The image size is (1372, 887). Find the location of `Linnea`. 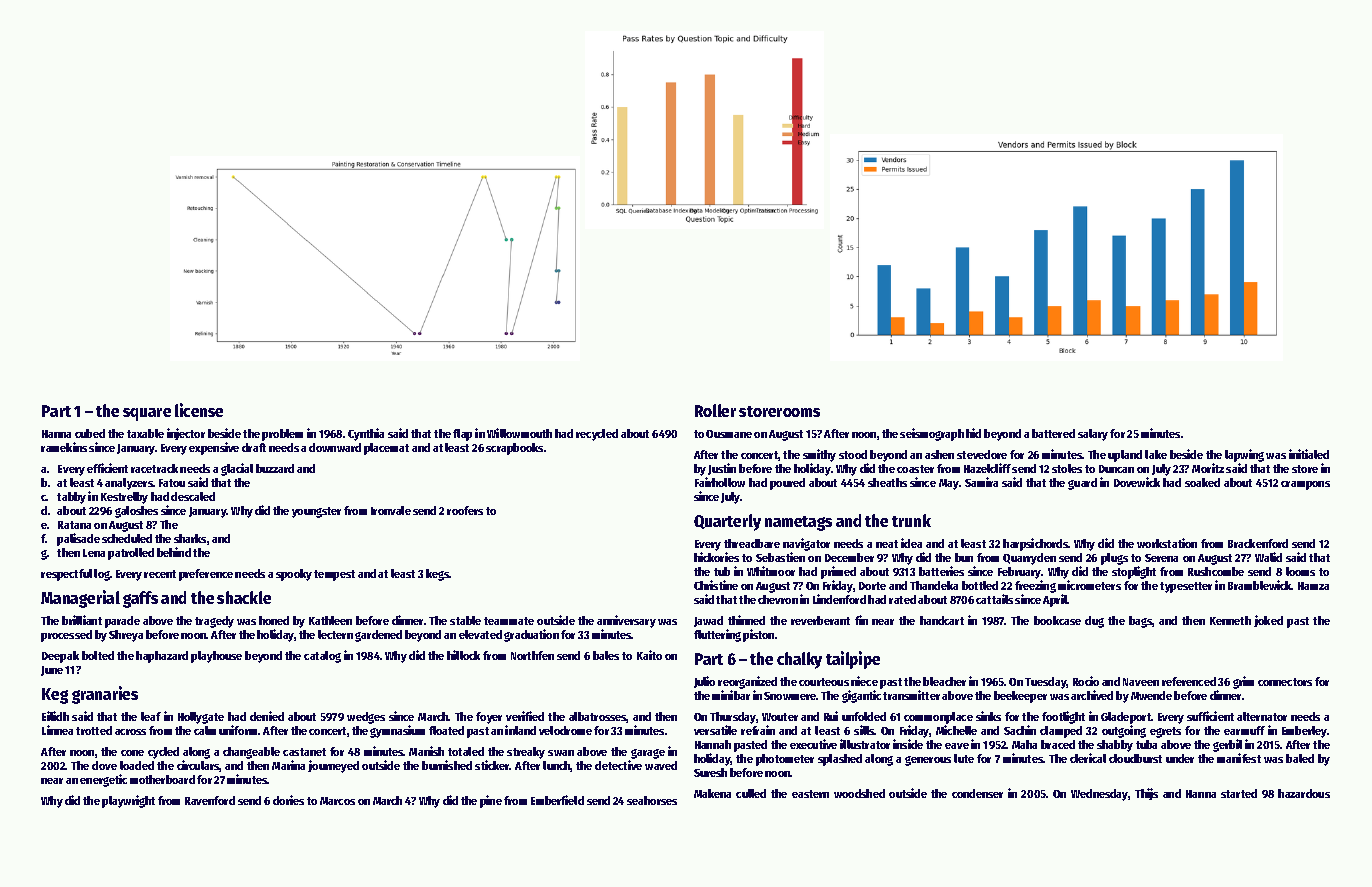

Linnea is located at coordinates (57, 730).
